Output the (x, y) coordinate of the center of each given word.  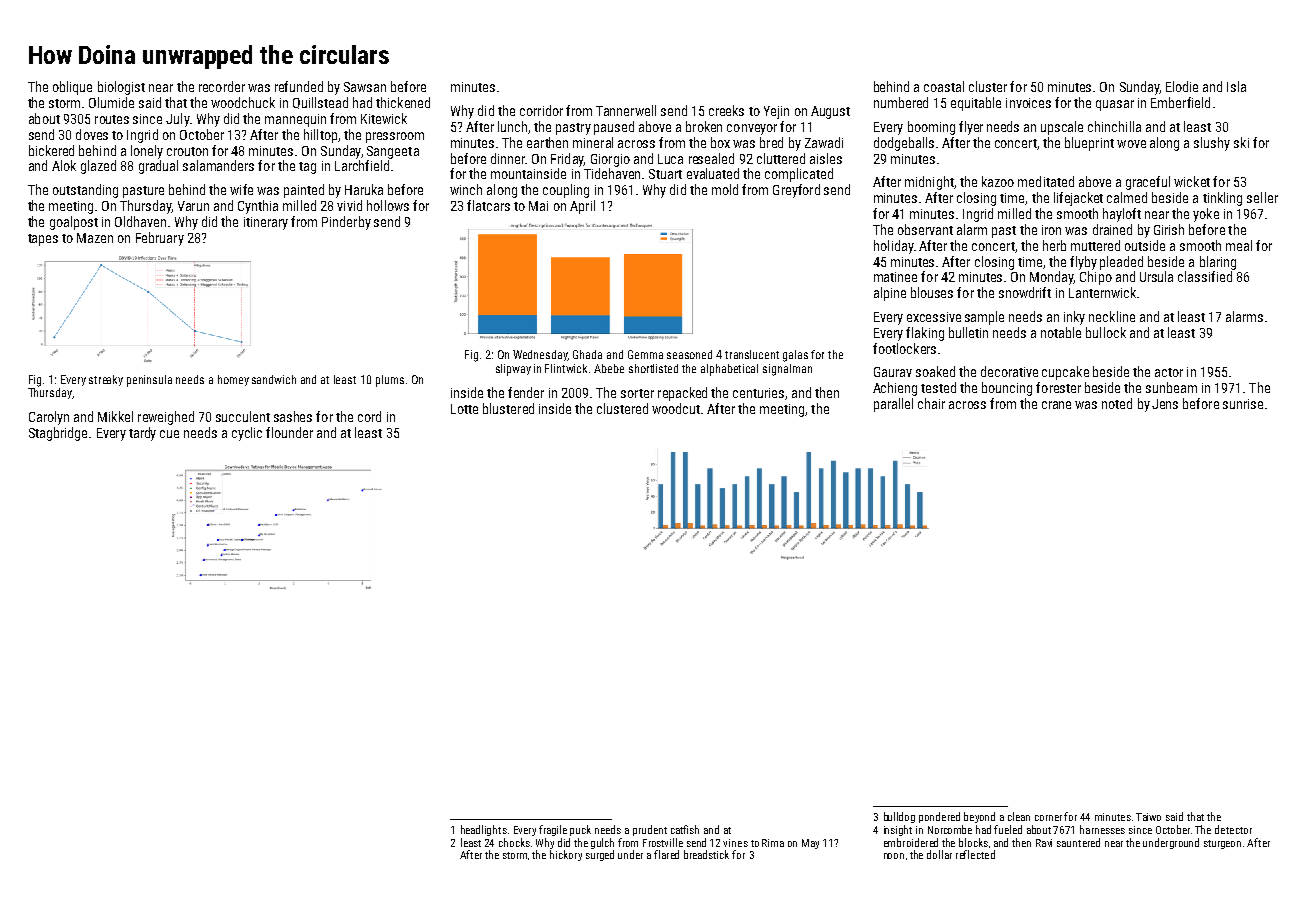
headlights (484, 830)
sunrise (1243, 404)
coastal (944, 86)
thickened (403, 102)
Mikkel (115, 416)
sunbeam (1171, 387)
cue (169, 434)
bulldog (899, 817)
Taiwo (1148, 817)
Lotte (464, 409)
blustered (508, 408)
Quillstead (320, 103)
